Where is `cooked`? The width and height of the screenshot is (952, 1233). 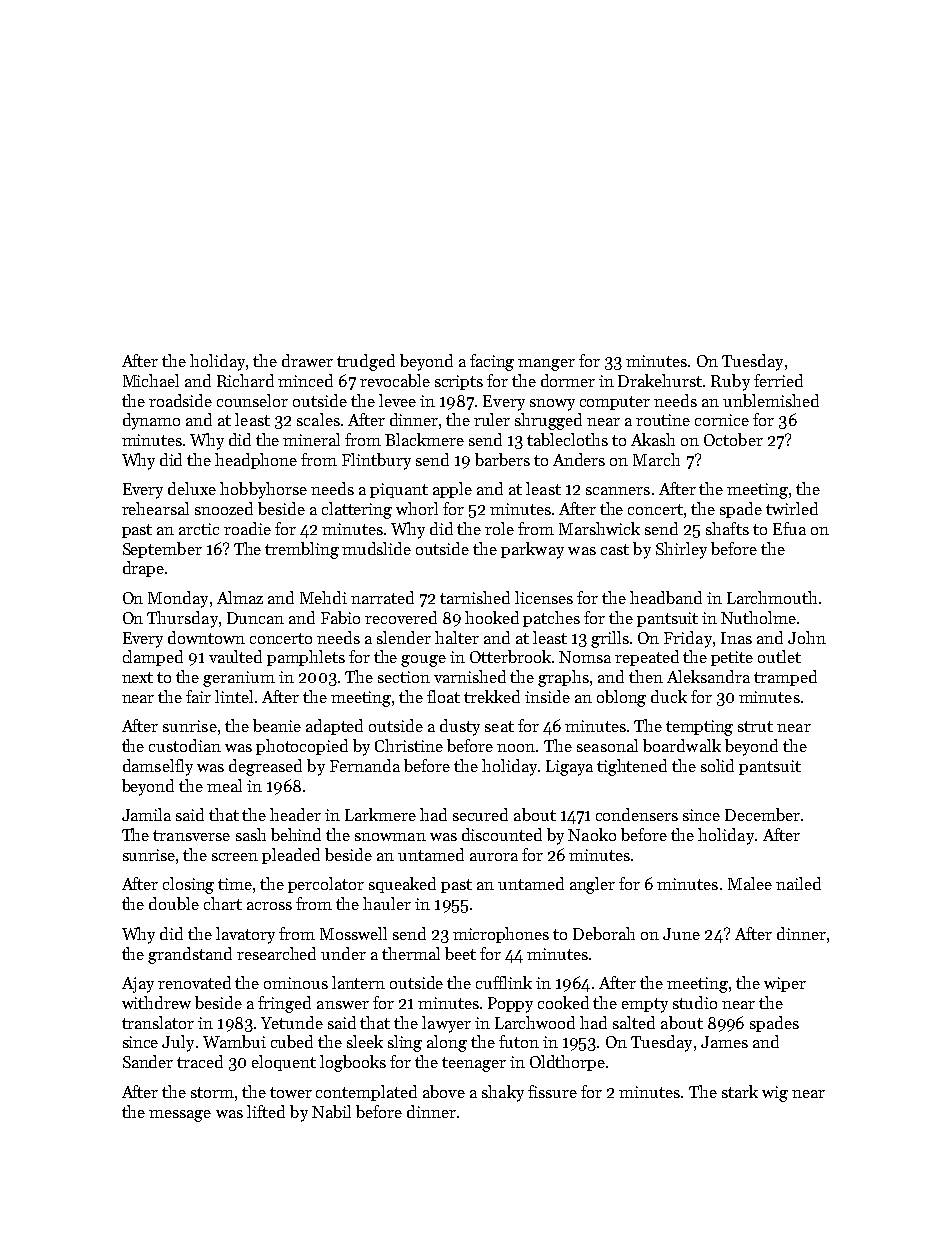 cooked is located at coordinates (563, 1002).
